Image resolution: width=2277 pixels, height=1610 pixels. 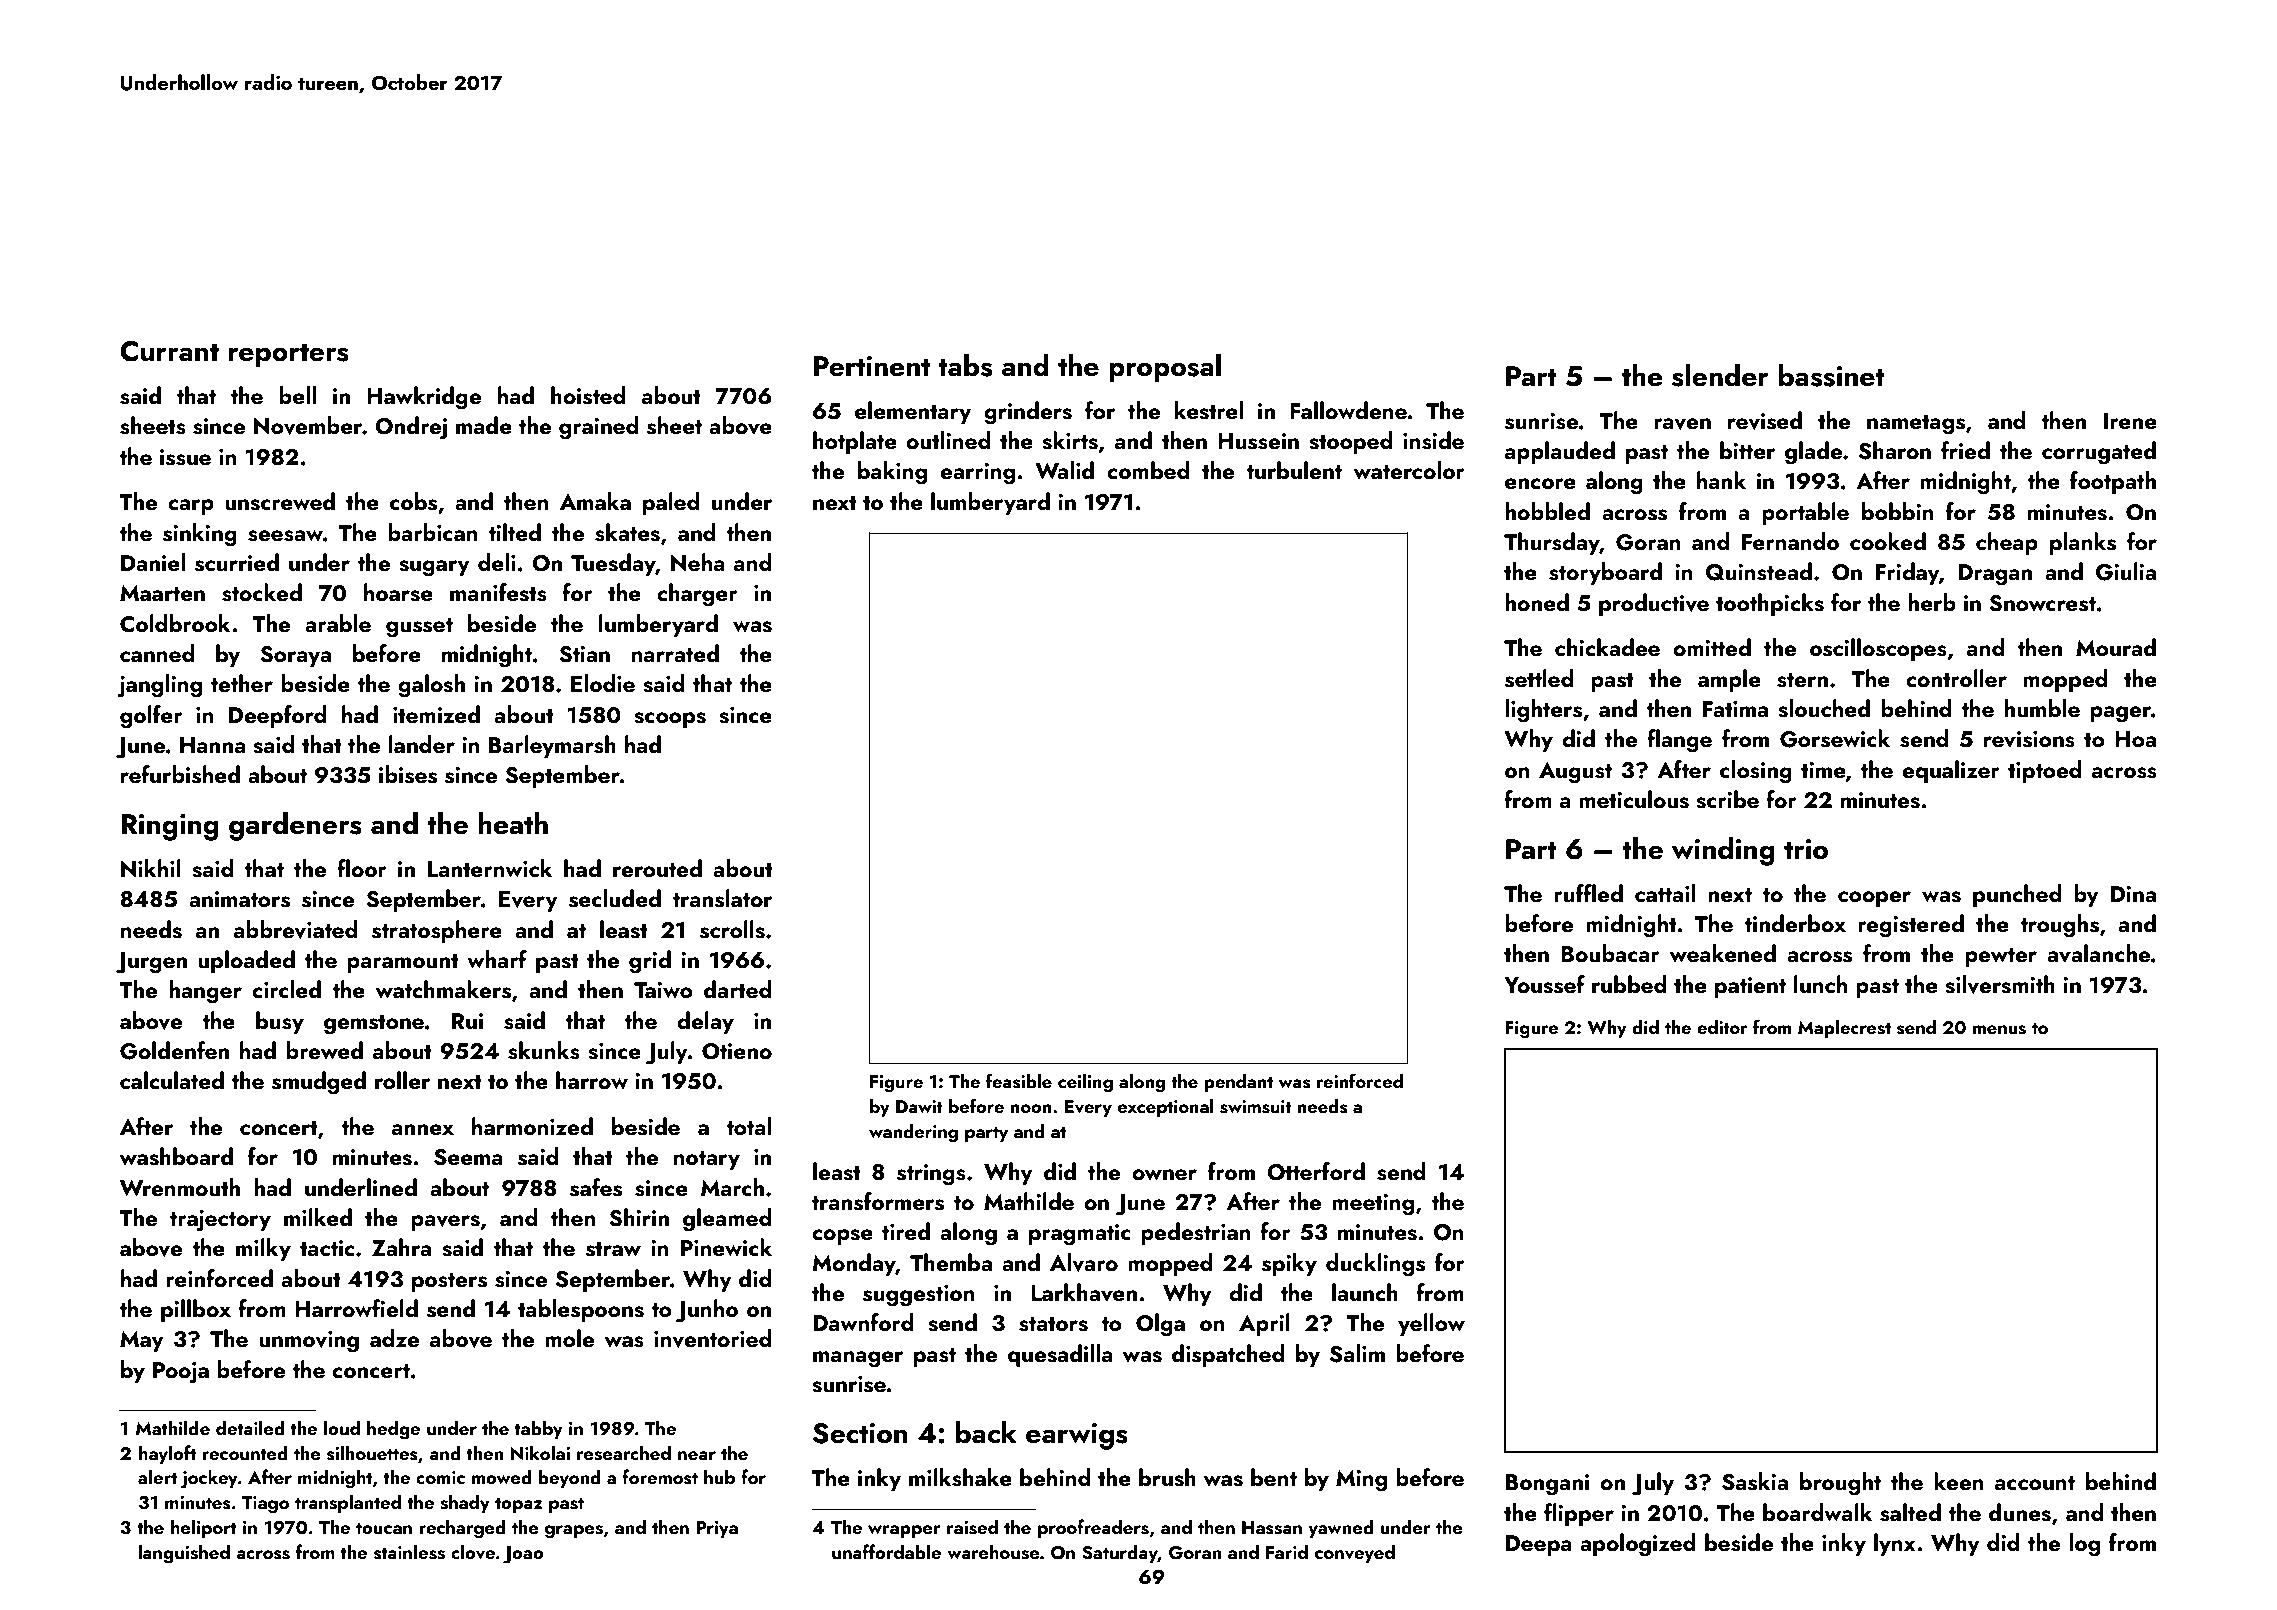 I want to click on issue, so click(x=185, y=457).
